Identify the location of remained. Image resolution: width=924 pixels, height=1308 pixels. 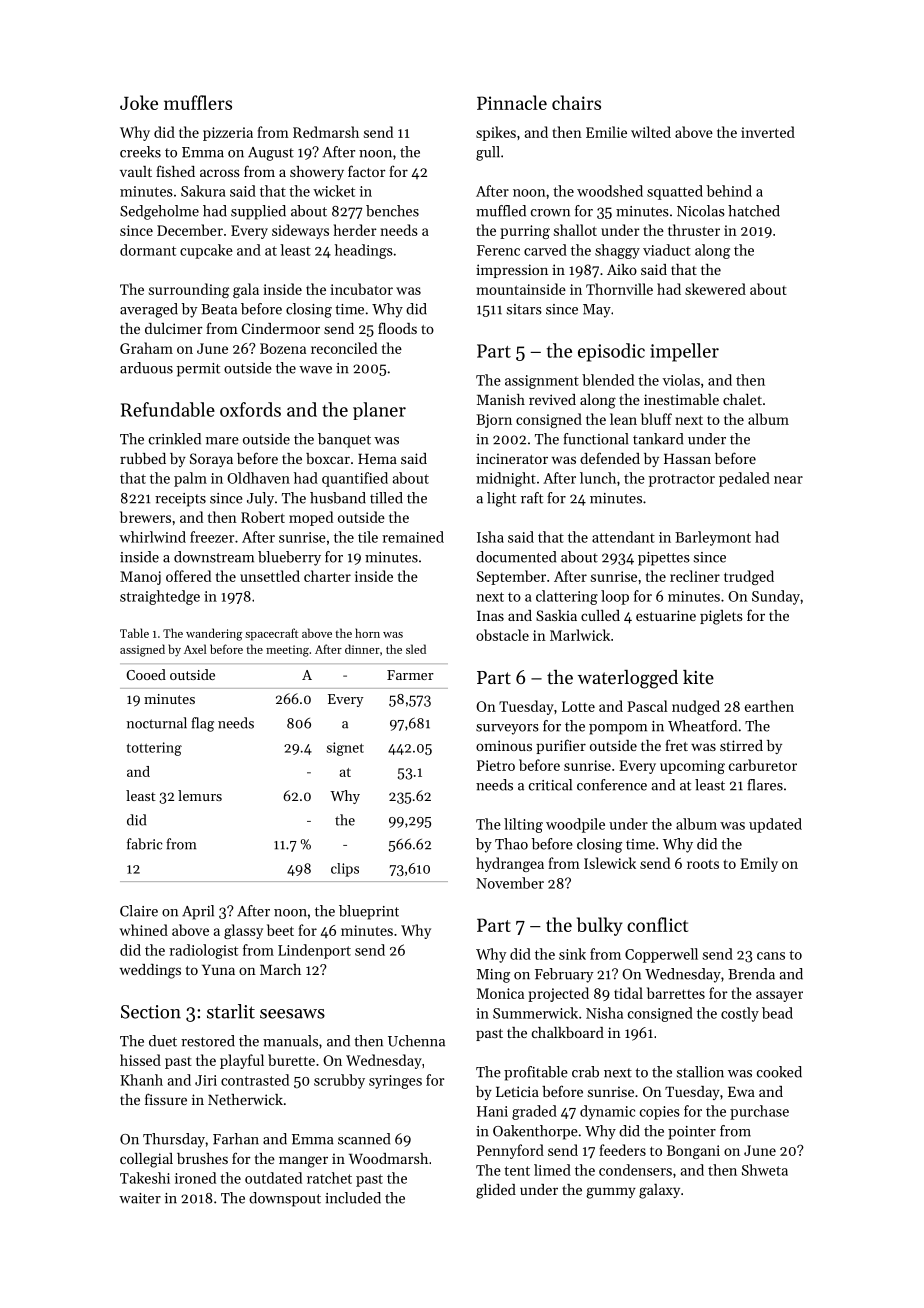
(413, 537).
